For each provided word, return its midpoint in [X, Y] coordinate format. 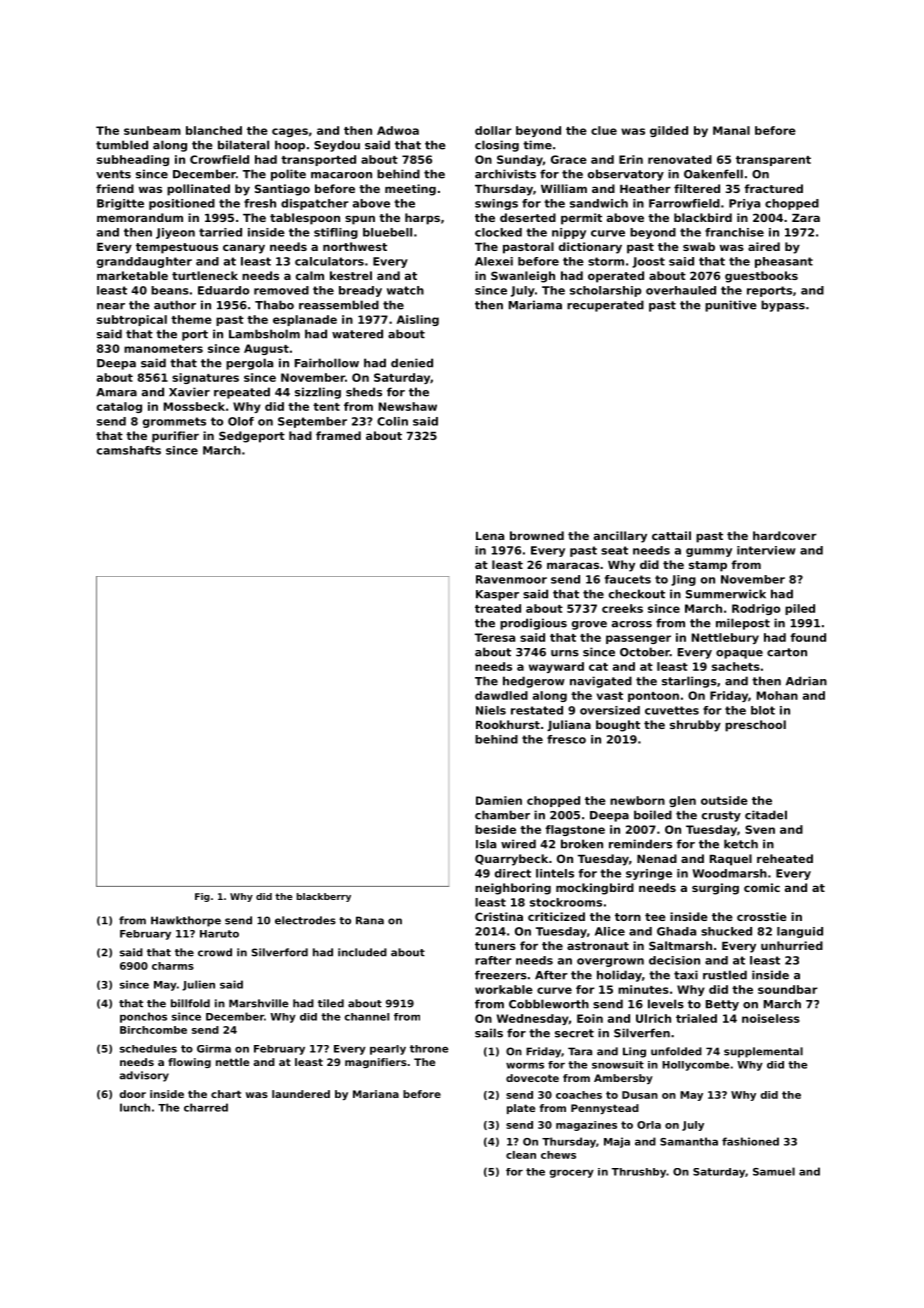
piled [800, 609]
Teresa [495, 637]
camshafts [129, 450]
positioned [182, 204]
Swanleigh [523, 277]
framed [338, 435]
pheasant [784, 262]
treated [498, 608]
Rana [370, 920]
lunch [135, 1107]
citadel [766, 815]
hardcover [785, 535]
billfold [190, 1003]
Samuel [774, 1171]
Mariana [376, 1094]
